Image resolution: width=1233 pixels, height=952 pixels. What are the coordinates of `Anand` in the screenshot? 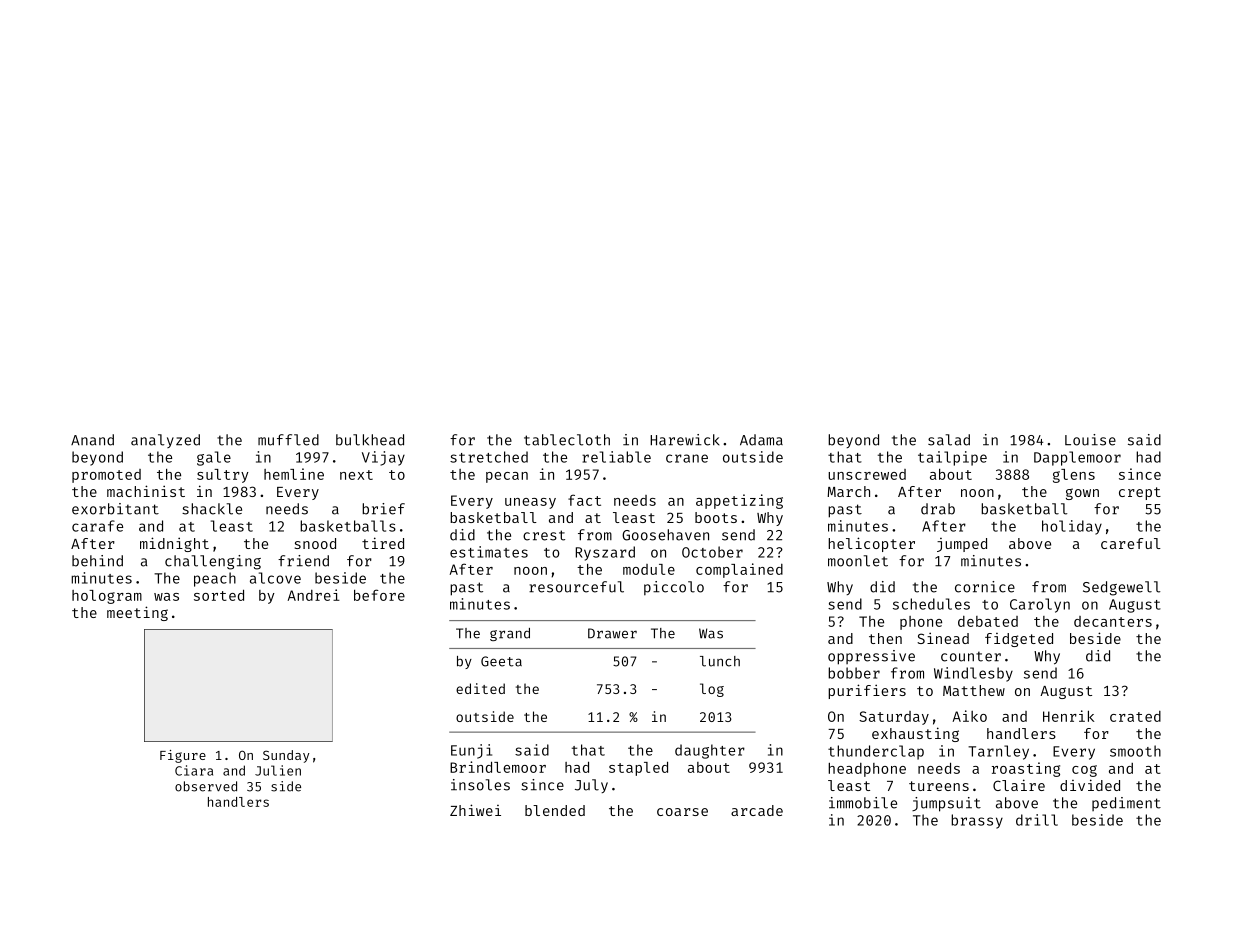 It's located at (92, 440).
